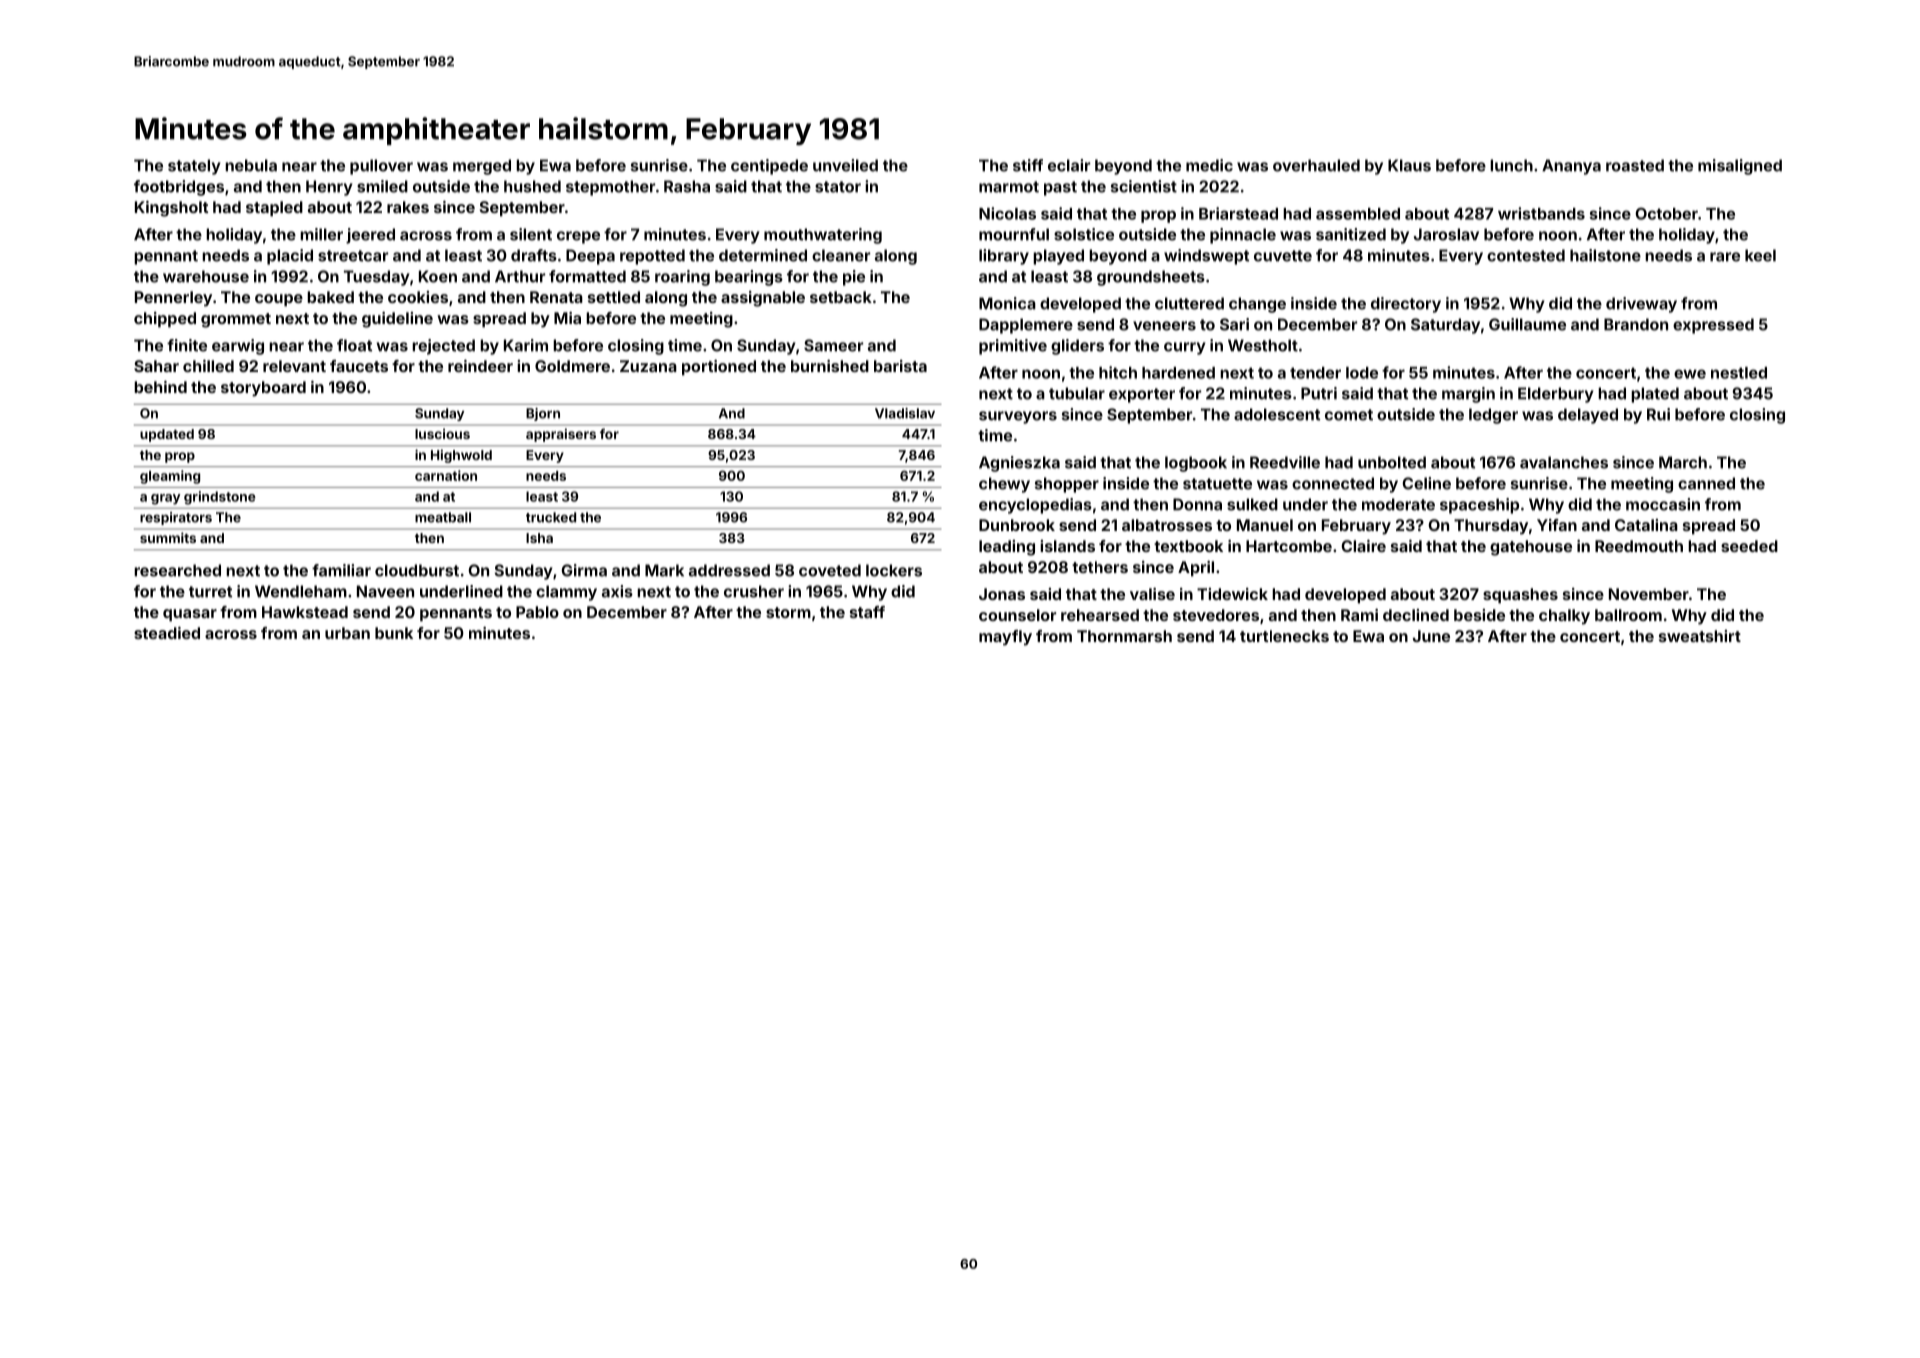 The height and width of the page is (1358, 1920). I want to click on medic, so click(1209, 165).
